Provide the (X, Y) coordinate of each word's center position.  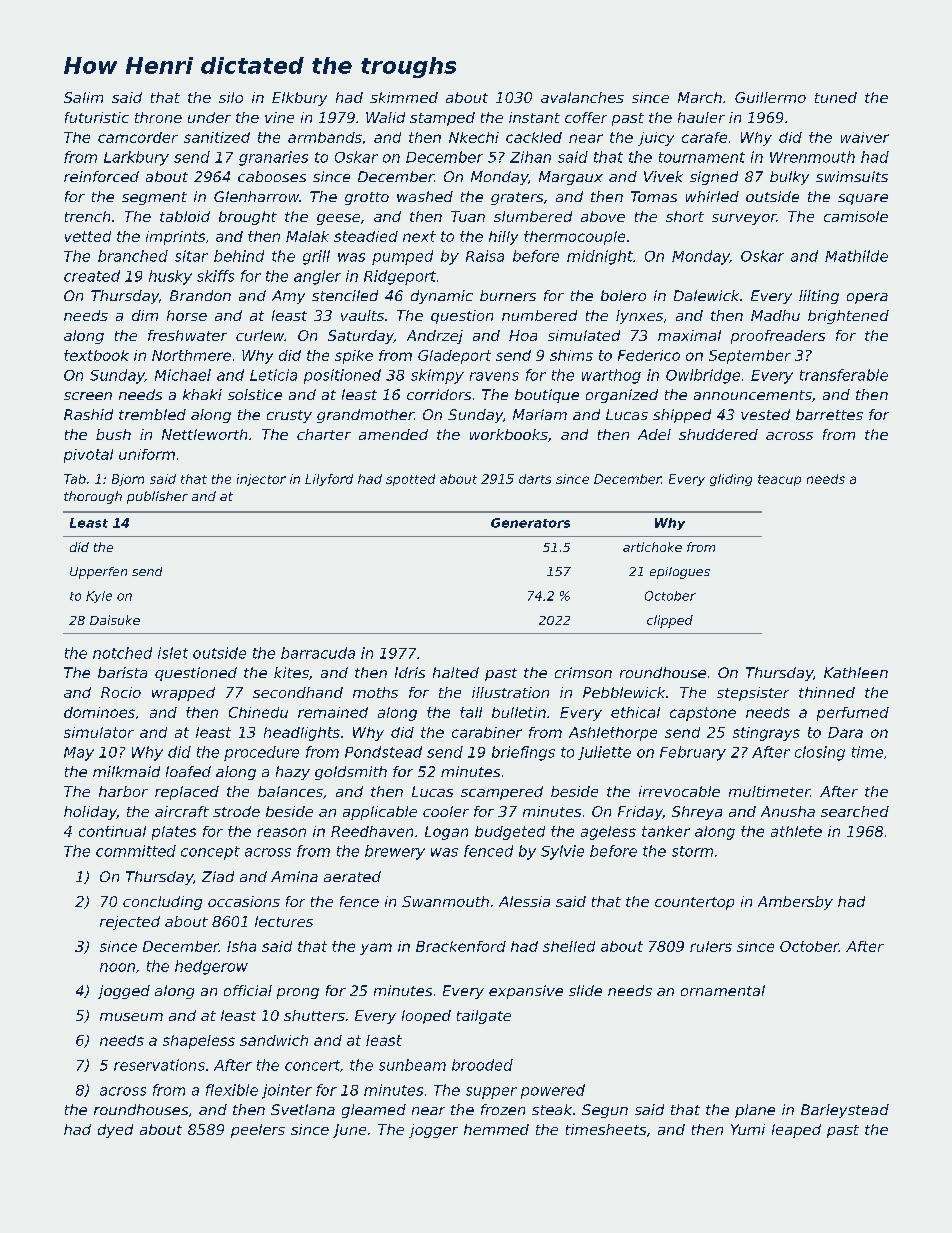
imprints (175, 238)
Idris (410, 672)
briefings (523, 753)
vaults (362, 315)
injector (261, 480)
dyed (115, 1131)
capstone (703, 714)
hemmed (496, 1129)
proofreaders (778, 337)
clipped (670, 621)
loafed (188, 771)
